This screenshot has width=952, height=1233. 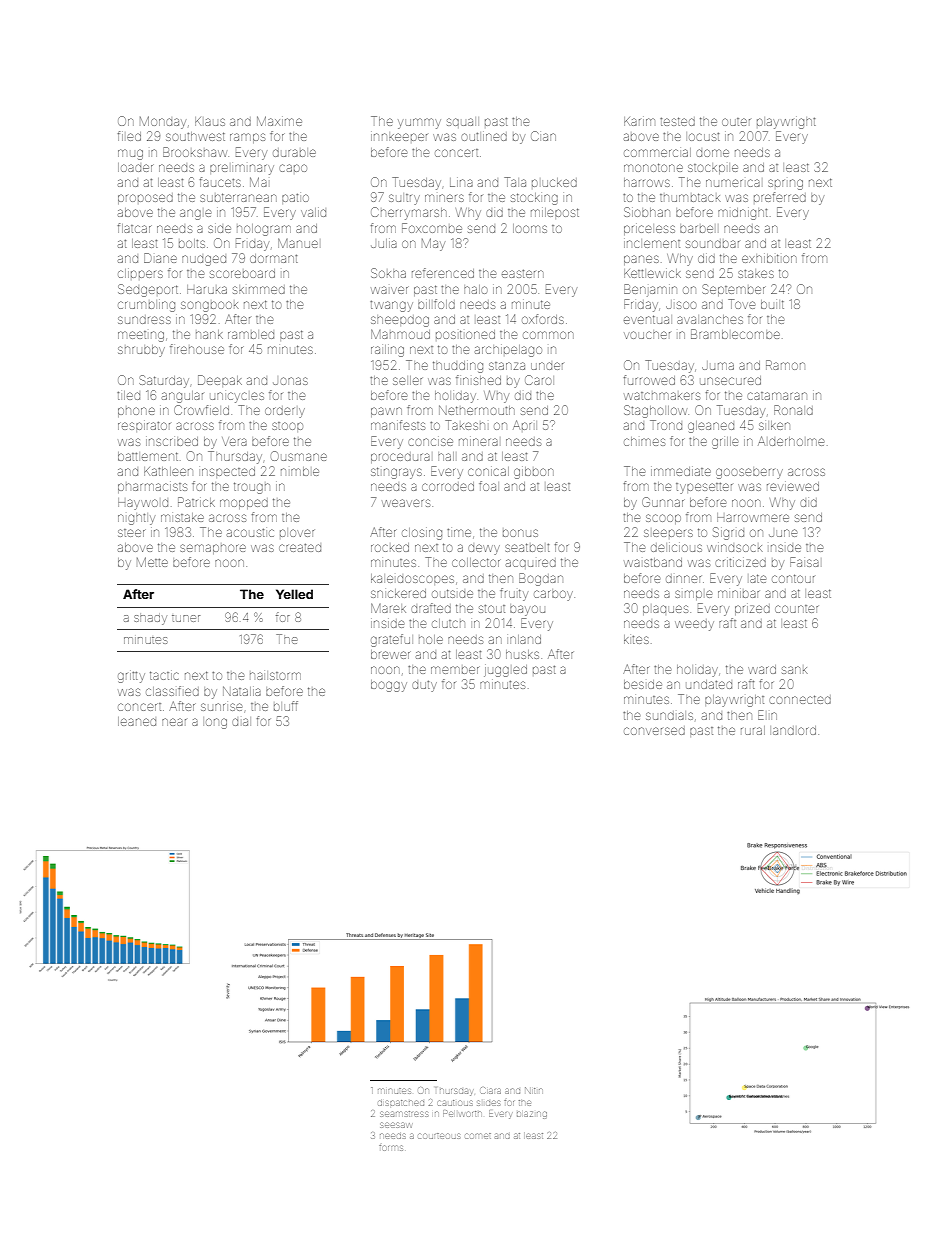 What do you see at coordinates (424, 686) in the screenshot?
I see `duty` at bounding box center [424, 686].
